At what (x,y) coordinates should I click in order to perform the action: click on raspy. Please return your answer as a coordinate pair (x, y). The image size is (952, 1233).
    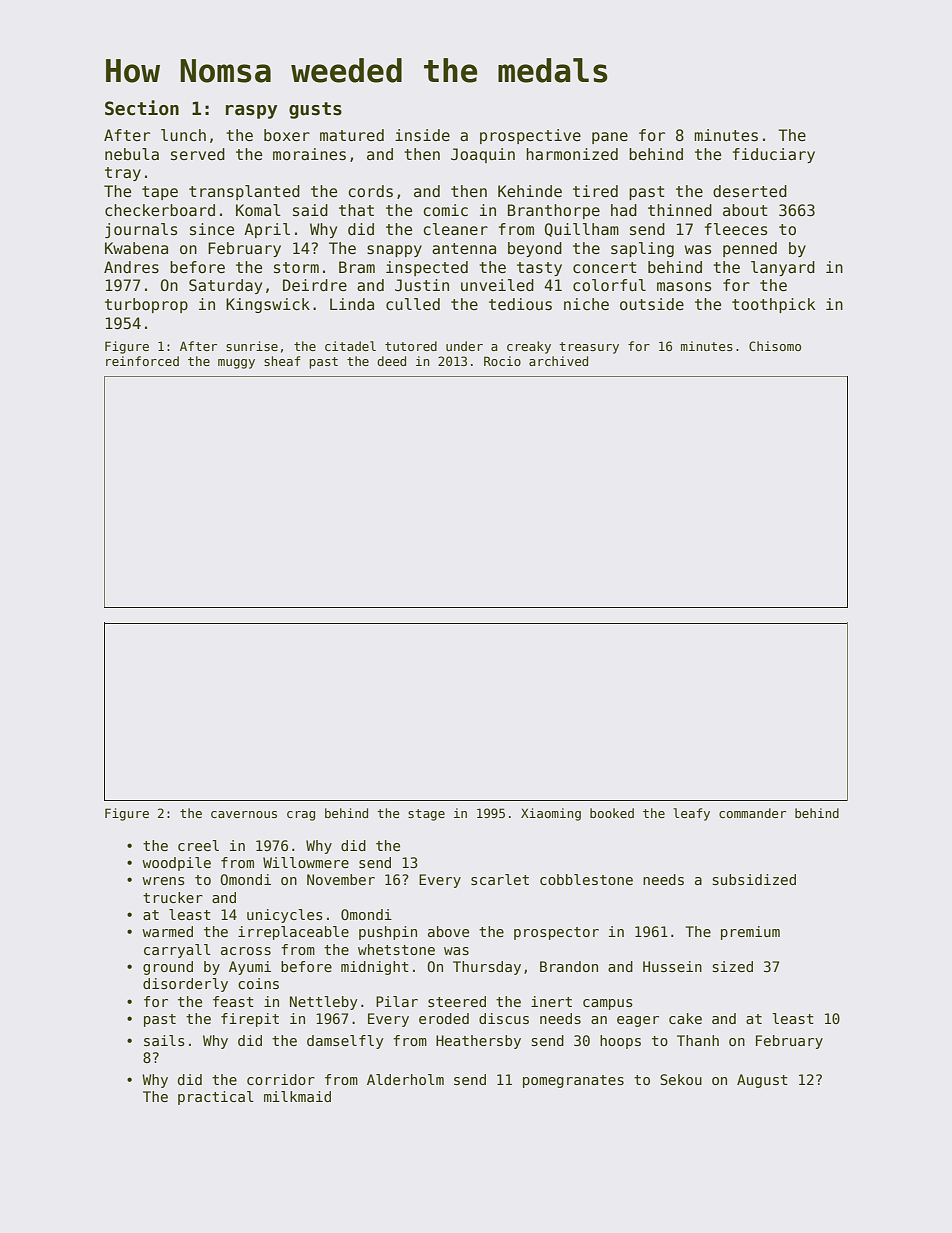
    Looking at the image, I should click on (252, 112).
